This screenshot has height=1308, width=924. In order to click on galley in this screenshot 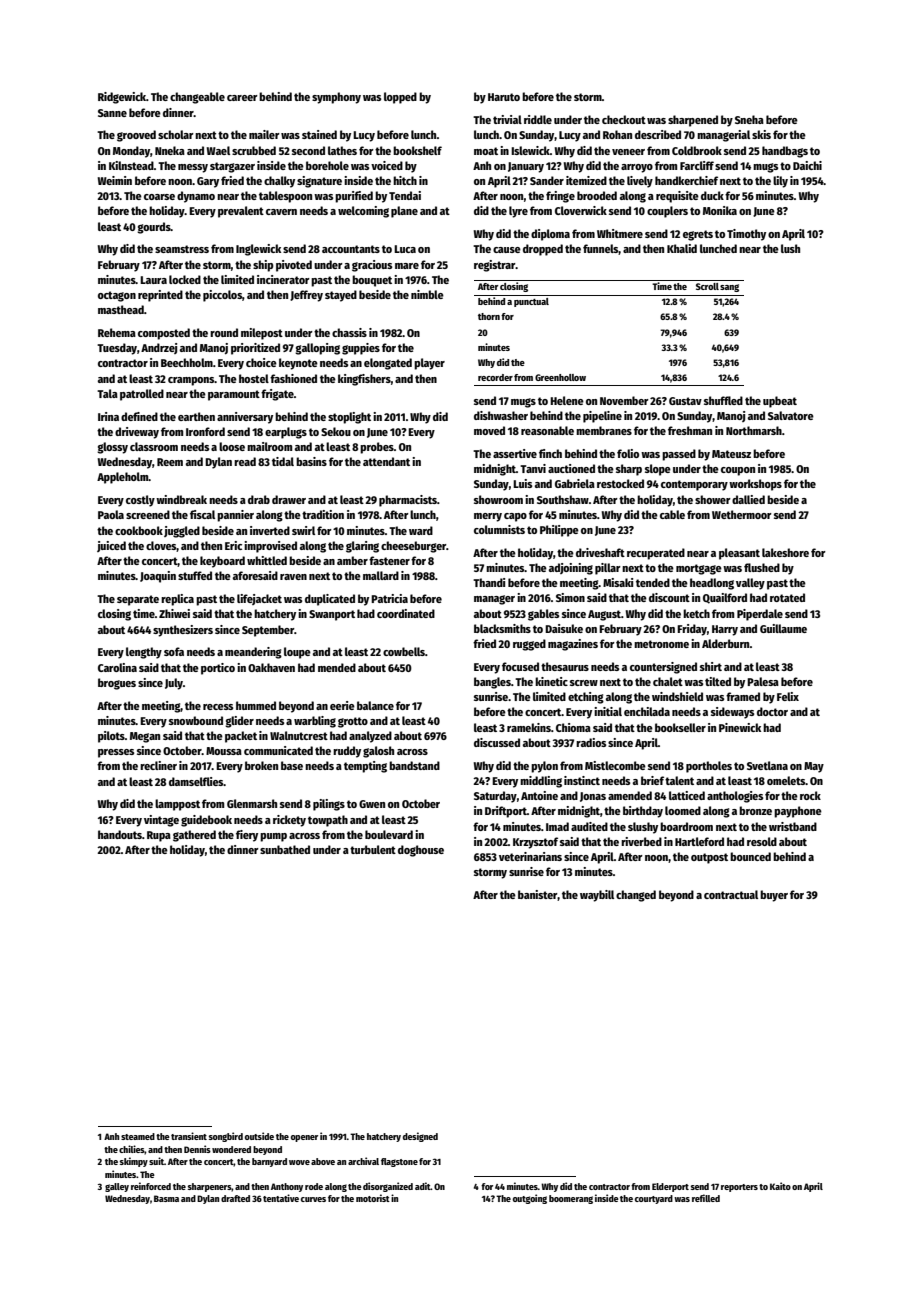, I will do `click(117, 1187)`.
